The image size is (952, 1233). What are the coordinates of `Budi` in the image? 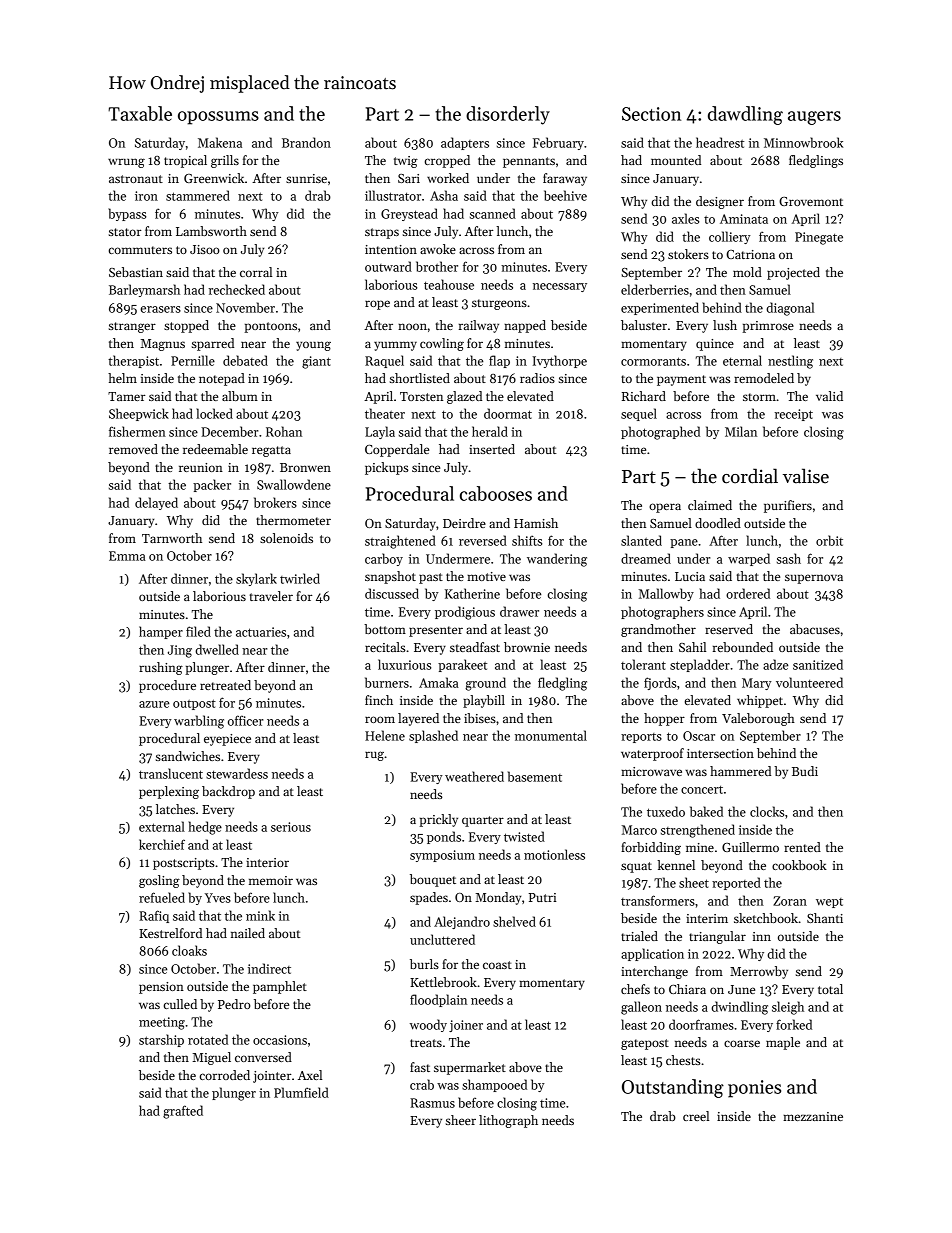 It's located at (805, 771).
